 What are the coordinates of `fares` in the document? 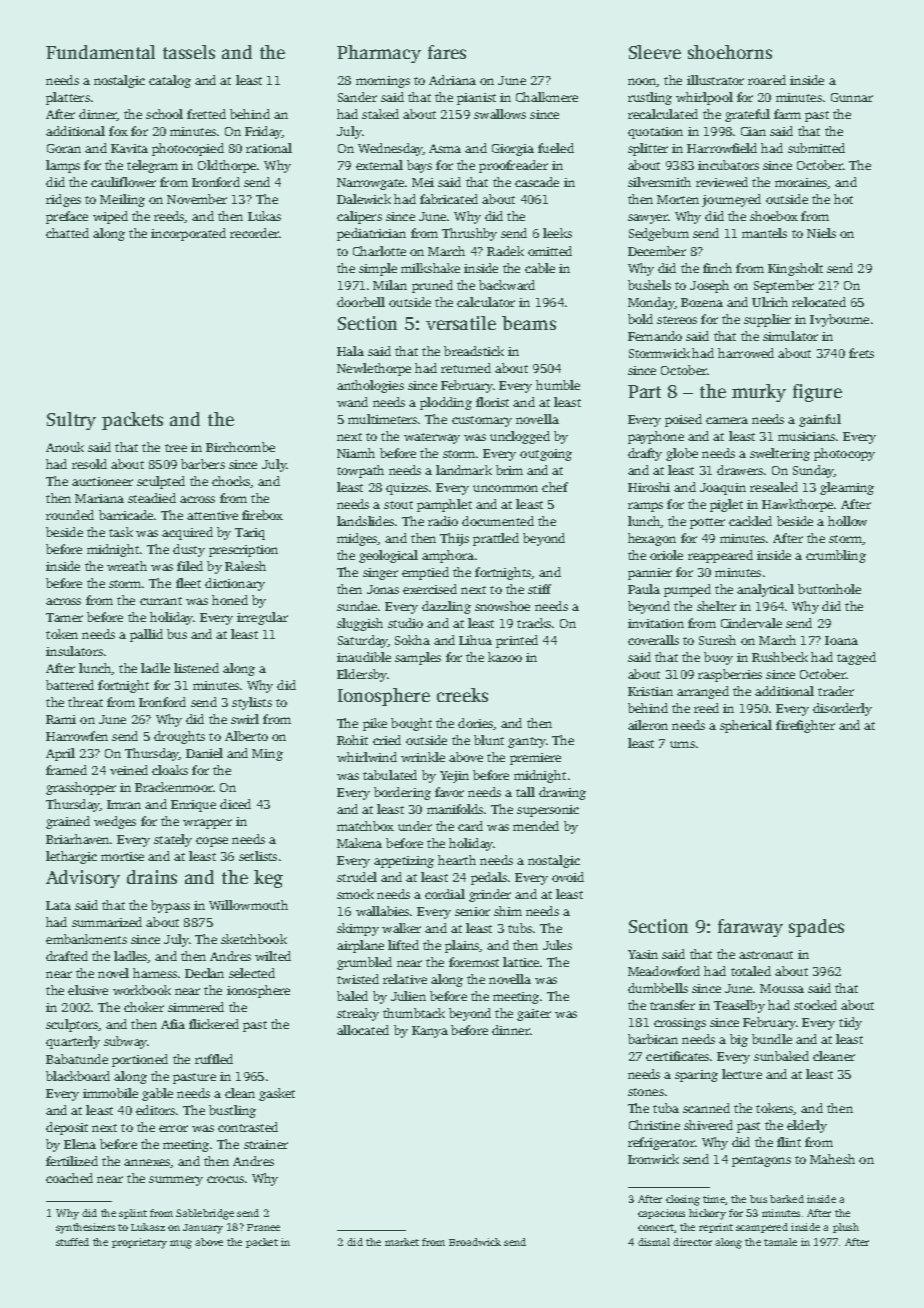 It's located at (447, 52).
